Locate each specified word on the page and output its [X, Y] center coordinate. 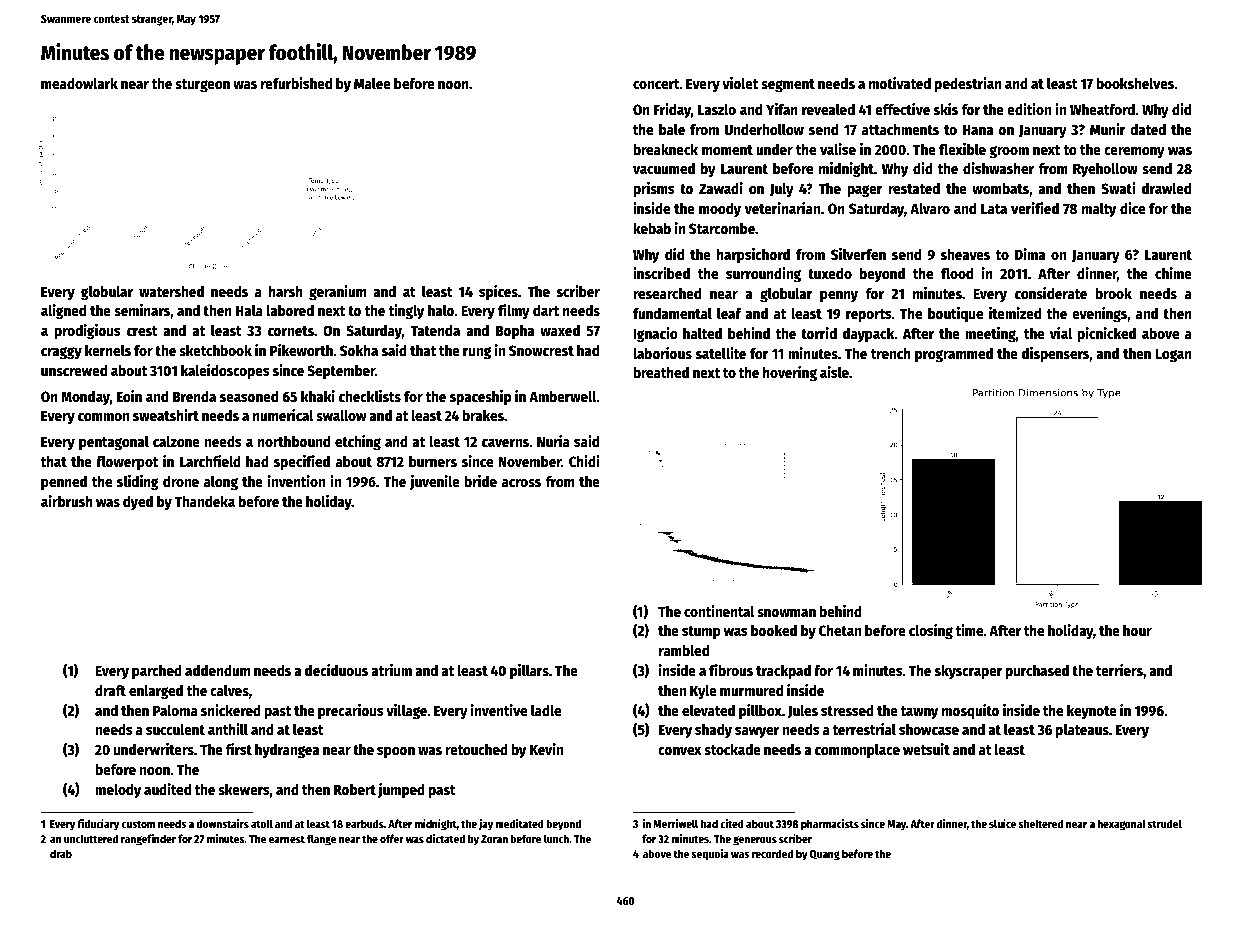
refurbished [296, 83]
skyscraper [969, 672]
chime [1173, 273]
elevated [708, 710]
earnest [287, 839]
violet [740, 83]
